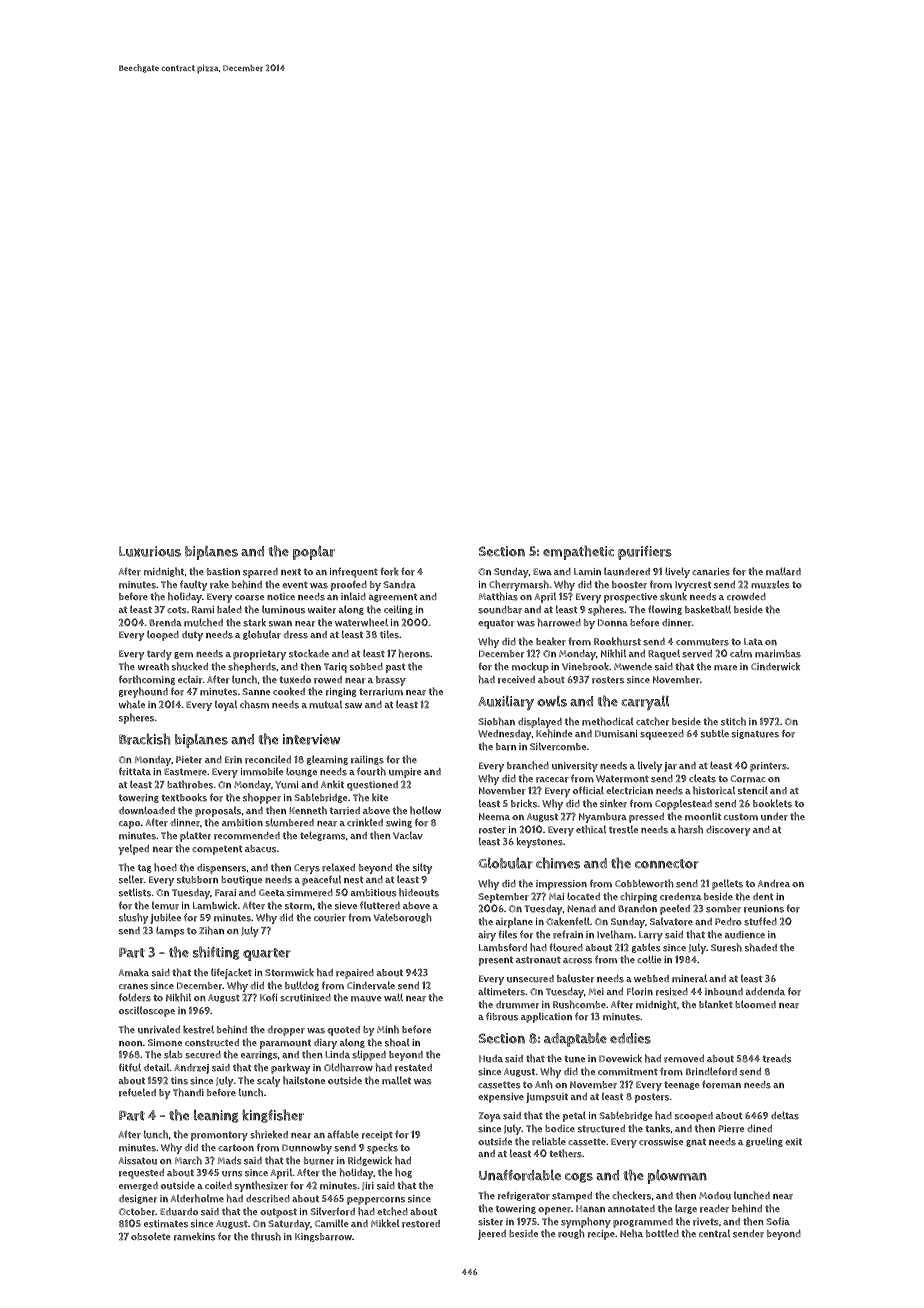  Describe the element at coordinates (382, 1148) in the screenshot. I see `specks` at that location.
